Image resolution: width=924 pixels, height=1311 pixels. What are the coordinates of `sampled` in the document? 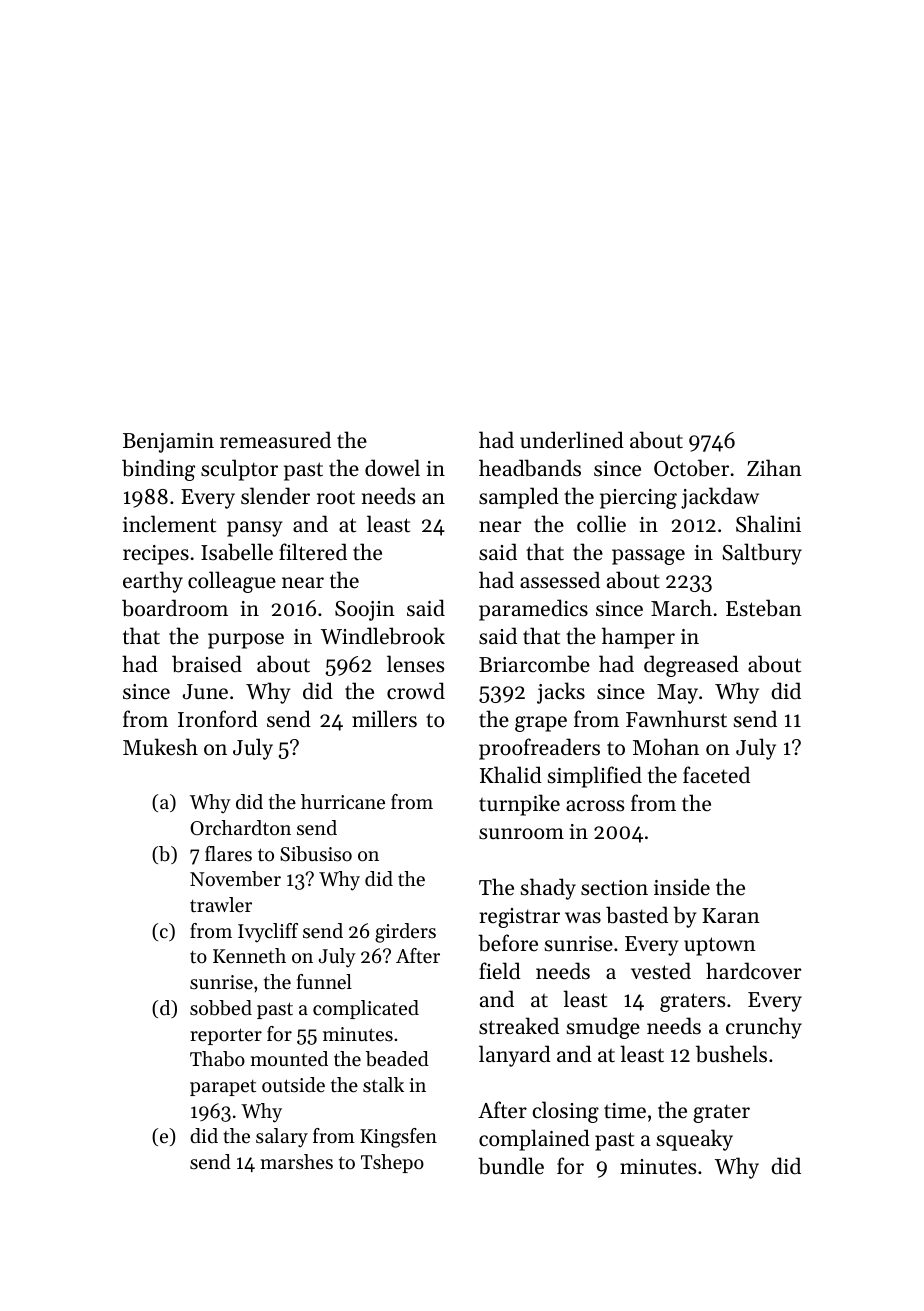 It's located at (519, 498).
